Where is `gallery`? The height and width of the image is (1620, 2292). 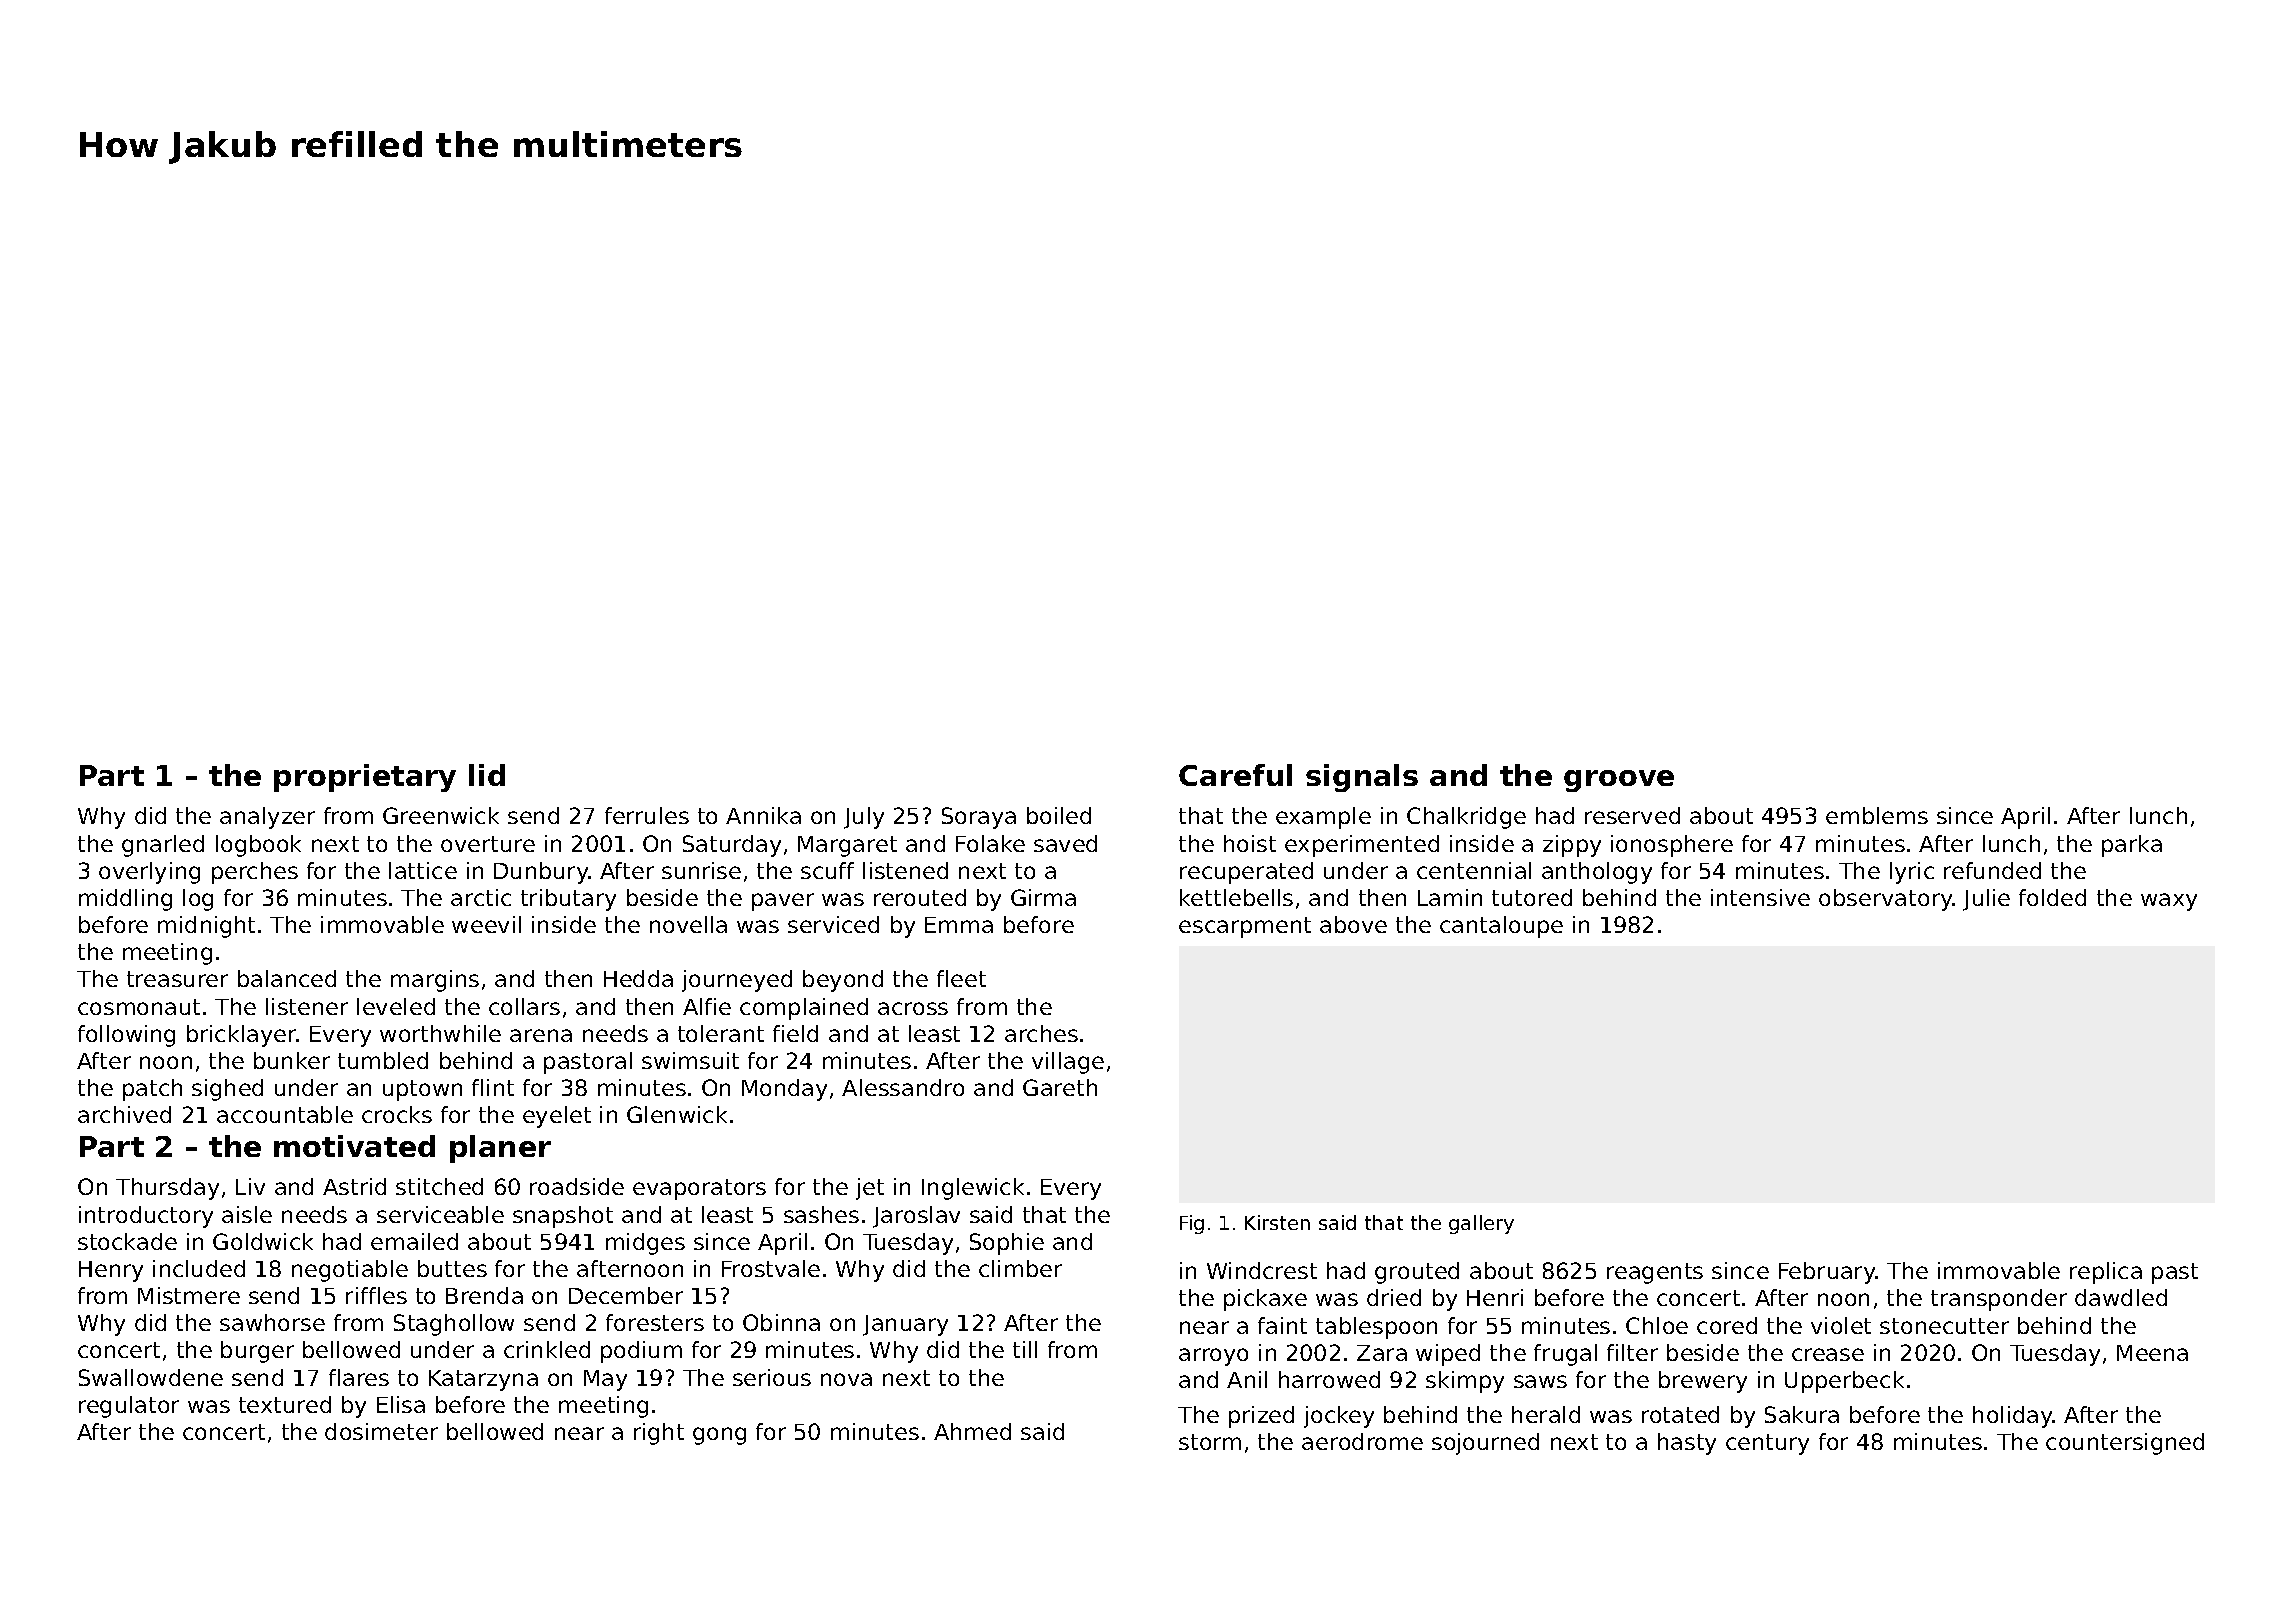
gallery is located at coordinates (1481, 1224).
